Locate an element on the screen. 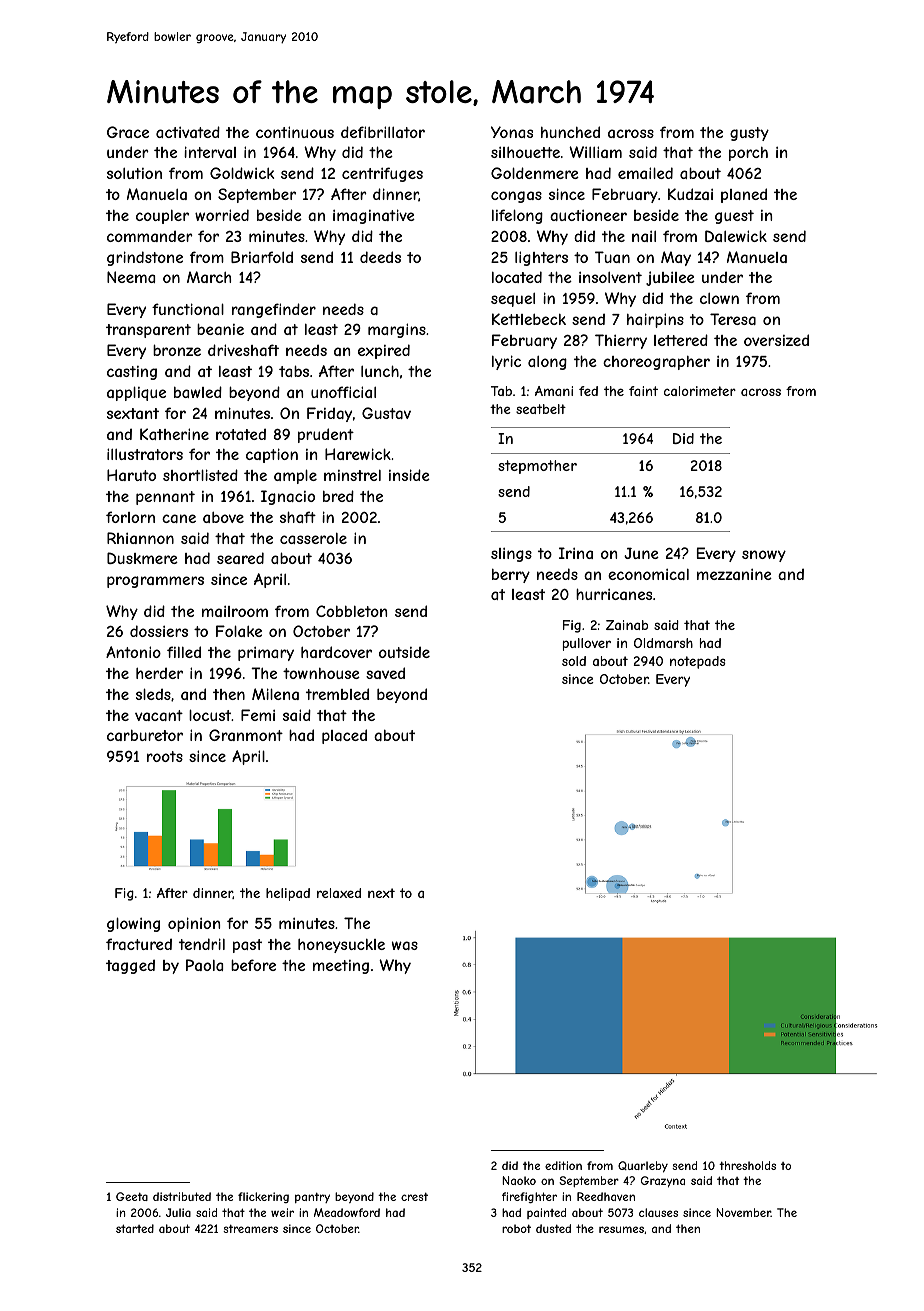 The width and height of the screenshot is (924, 1311). solution is located at coordinates (134, 173).
